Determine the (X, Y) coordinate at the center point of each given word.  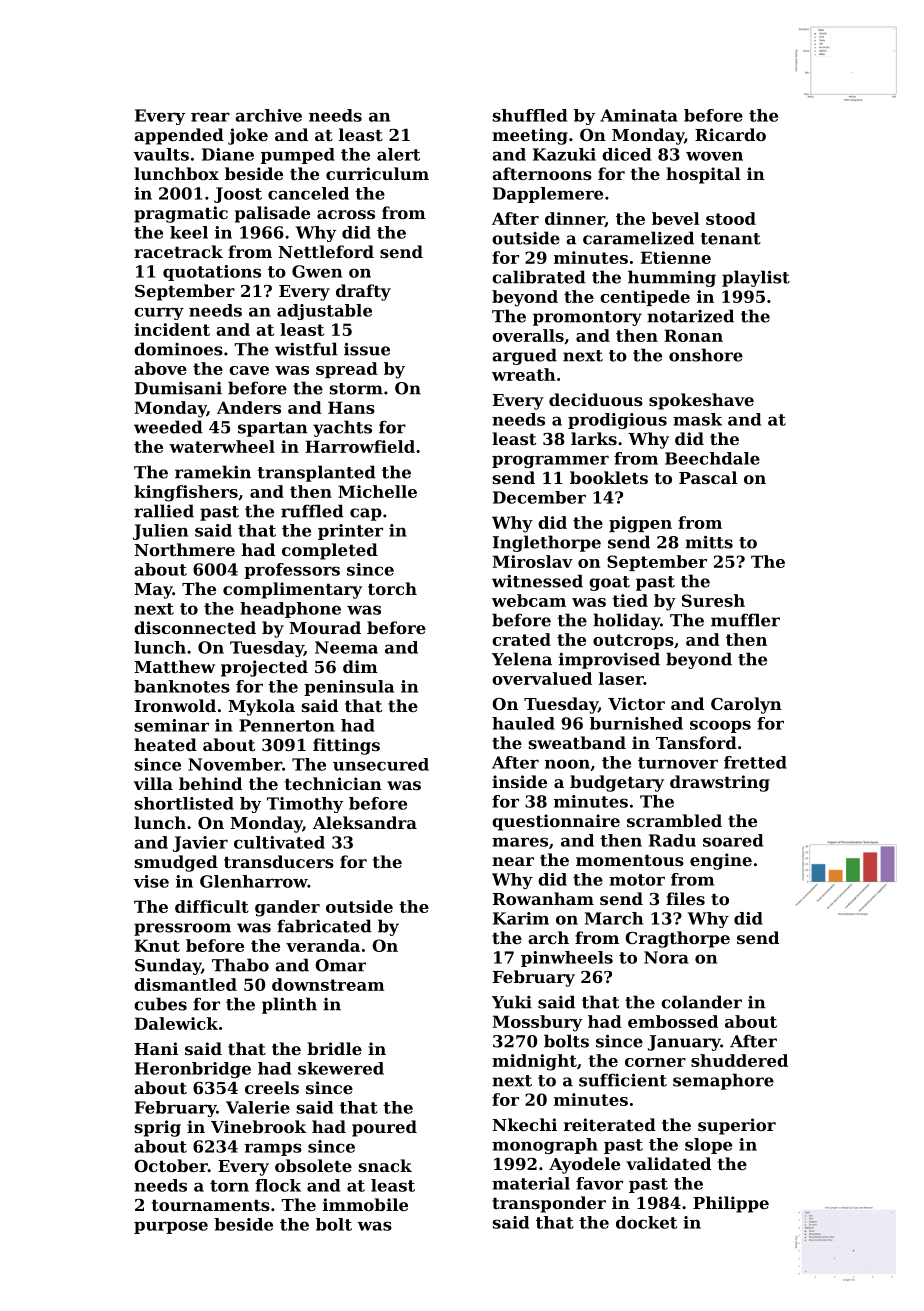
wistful (306, 349)
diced (626, 154)
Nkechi (524, 1124)
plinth (289, 1005)
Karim (521, 918)
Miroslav (533, 561)
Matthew (174, 666)
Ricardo (730, 134)
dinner (575, 219)
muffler (745, 620)
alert (398, 154)
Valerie (258, 1107)
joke (248, 136)
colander (701, 1002)
